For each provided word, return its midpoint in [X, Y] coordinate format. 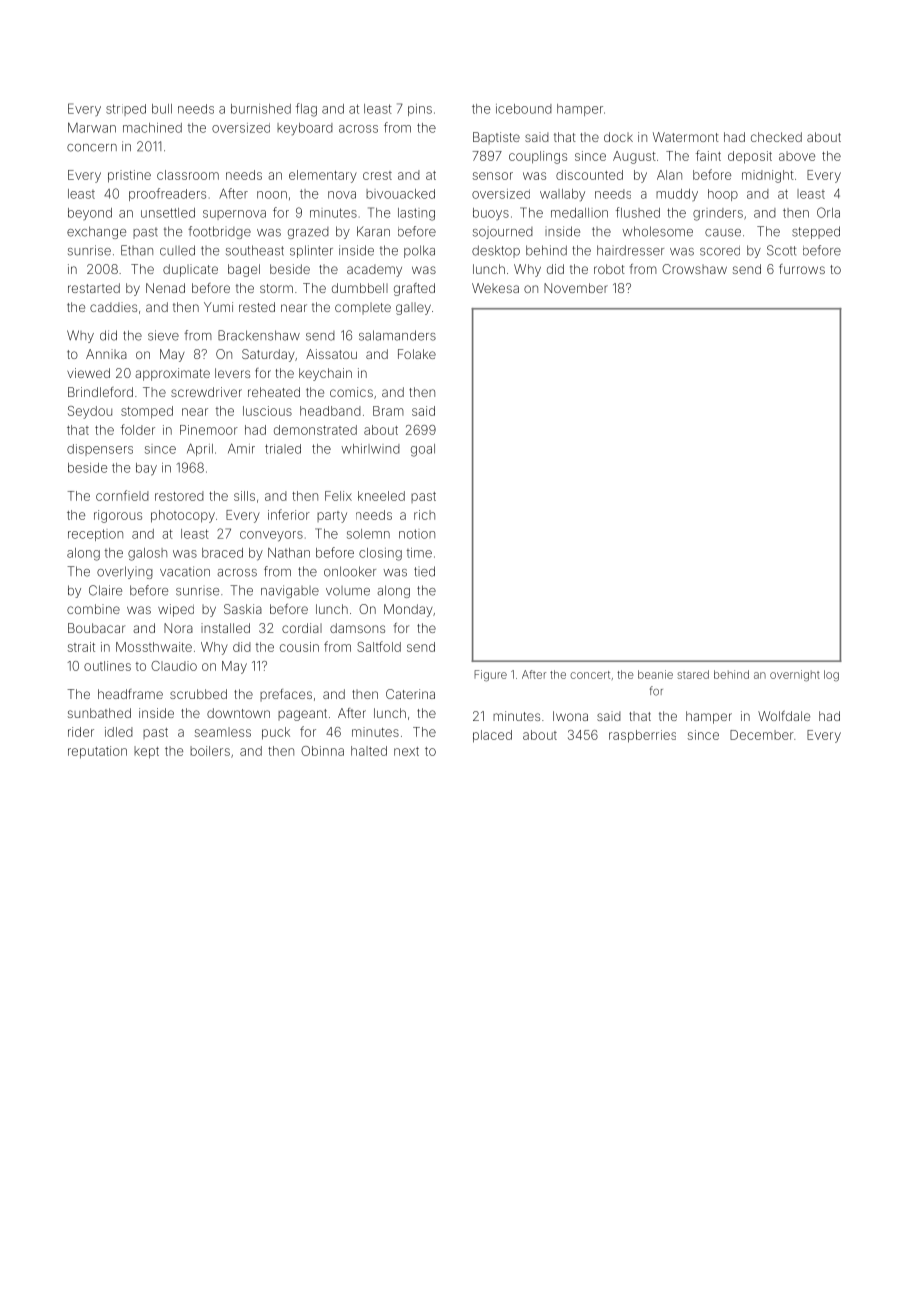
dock [618, 137]
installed [225, 628]
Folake [417, 354]
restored [179, 496]
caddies [113, 307]
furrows [802, 269]
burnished [261, 109]
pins [420, 110]
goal [423, 450]
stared [693, 674]
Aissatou [331, 354]
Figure [490, 676]
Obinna [322, 751]
